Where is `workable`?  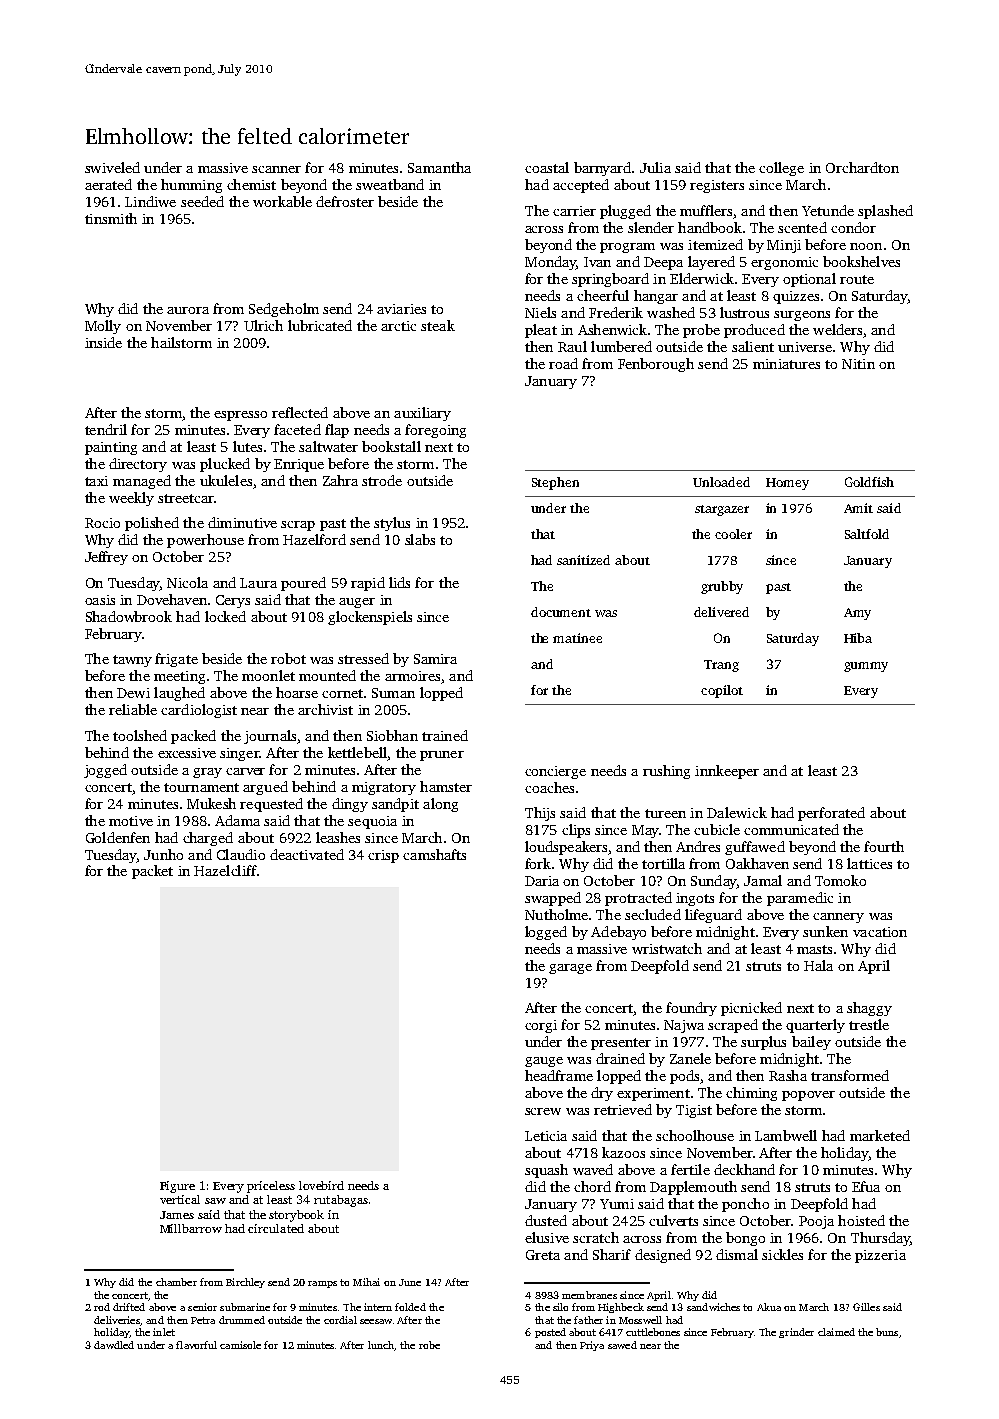
workable is located at coordinates (282, 201).
